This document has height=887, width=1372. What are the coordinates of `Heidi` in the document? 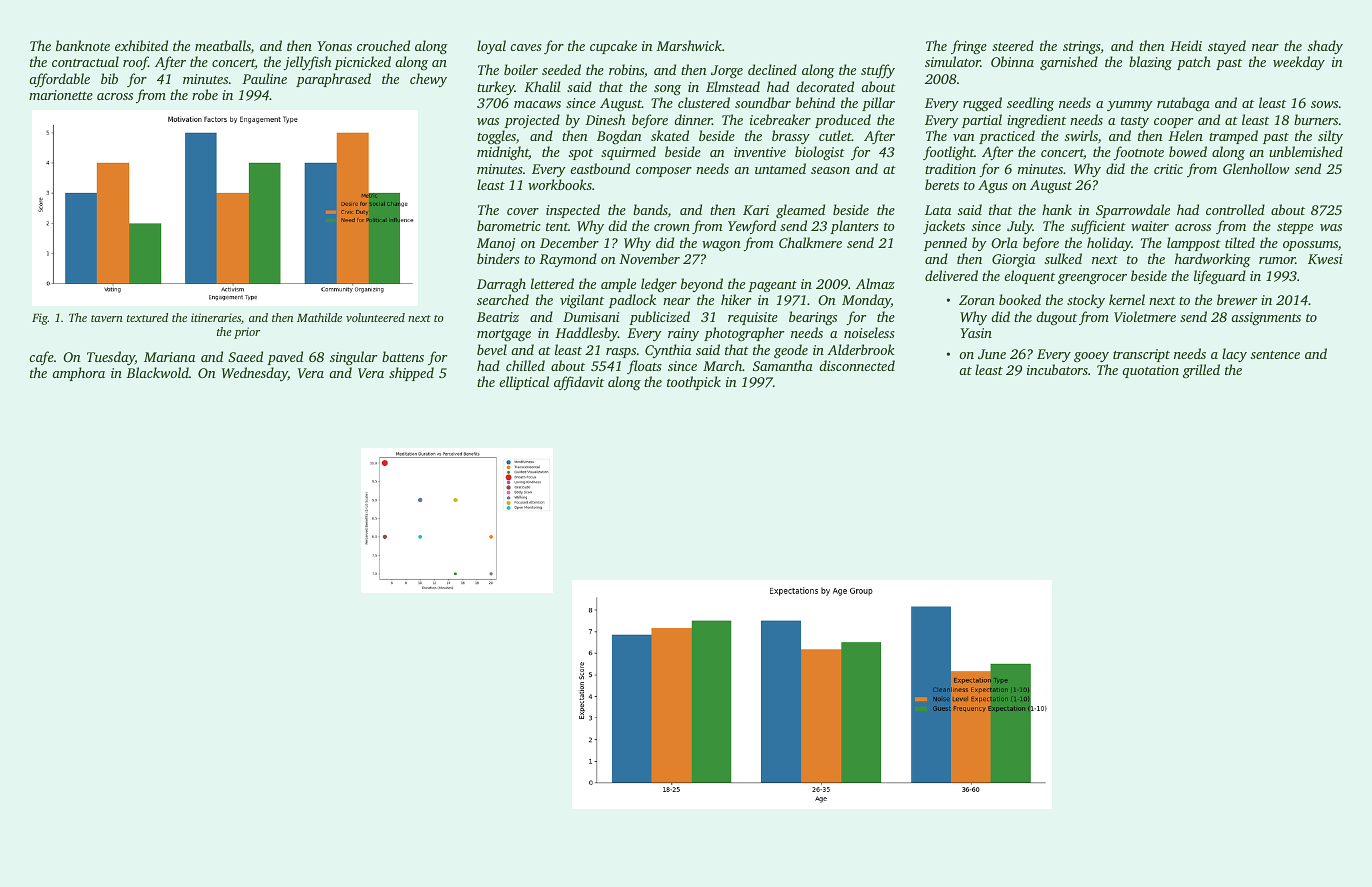 It's located at (1186, 45).
